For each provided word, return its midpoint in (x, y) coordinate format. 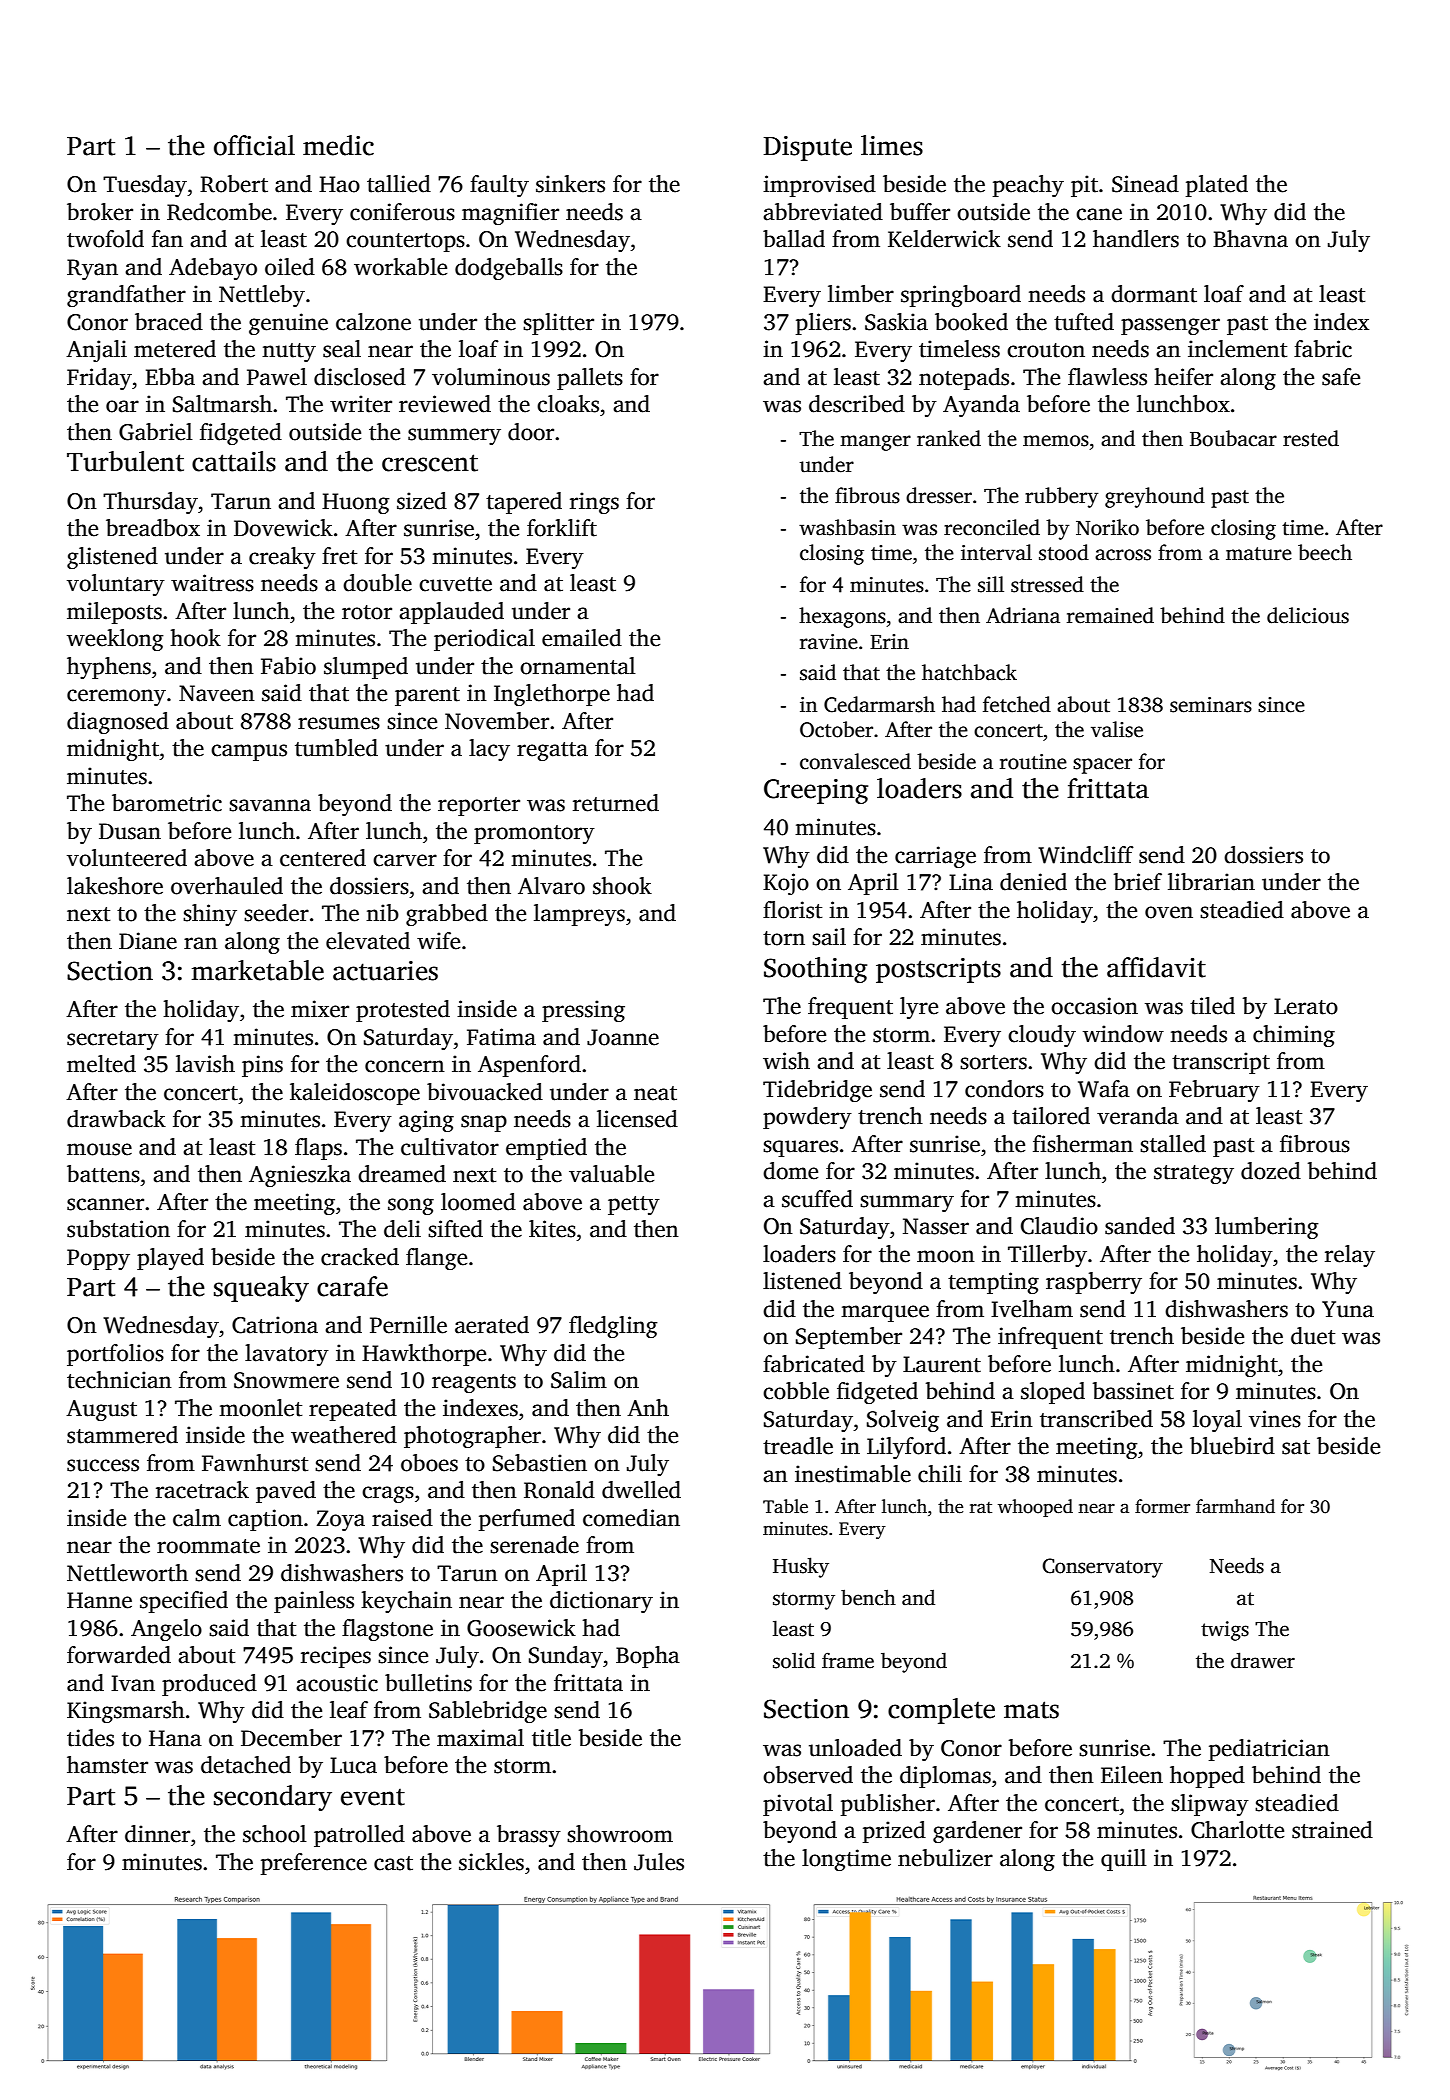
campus (249, 752)
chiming (1294, 1036)
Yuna (1348, 1309)
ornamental (578, 666)
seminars (1211, 705)
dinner (157, 1834)
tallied (399, 184)
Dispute (808, 148)
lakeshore (115, 886)
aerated (492, 1325)
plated (1217, 186)
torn (784, 938)
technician (119, 1380)
